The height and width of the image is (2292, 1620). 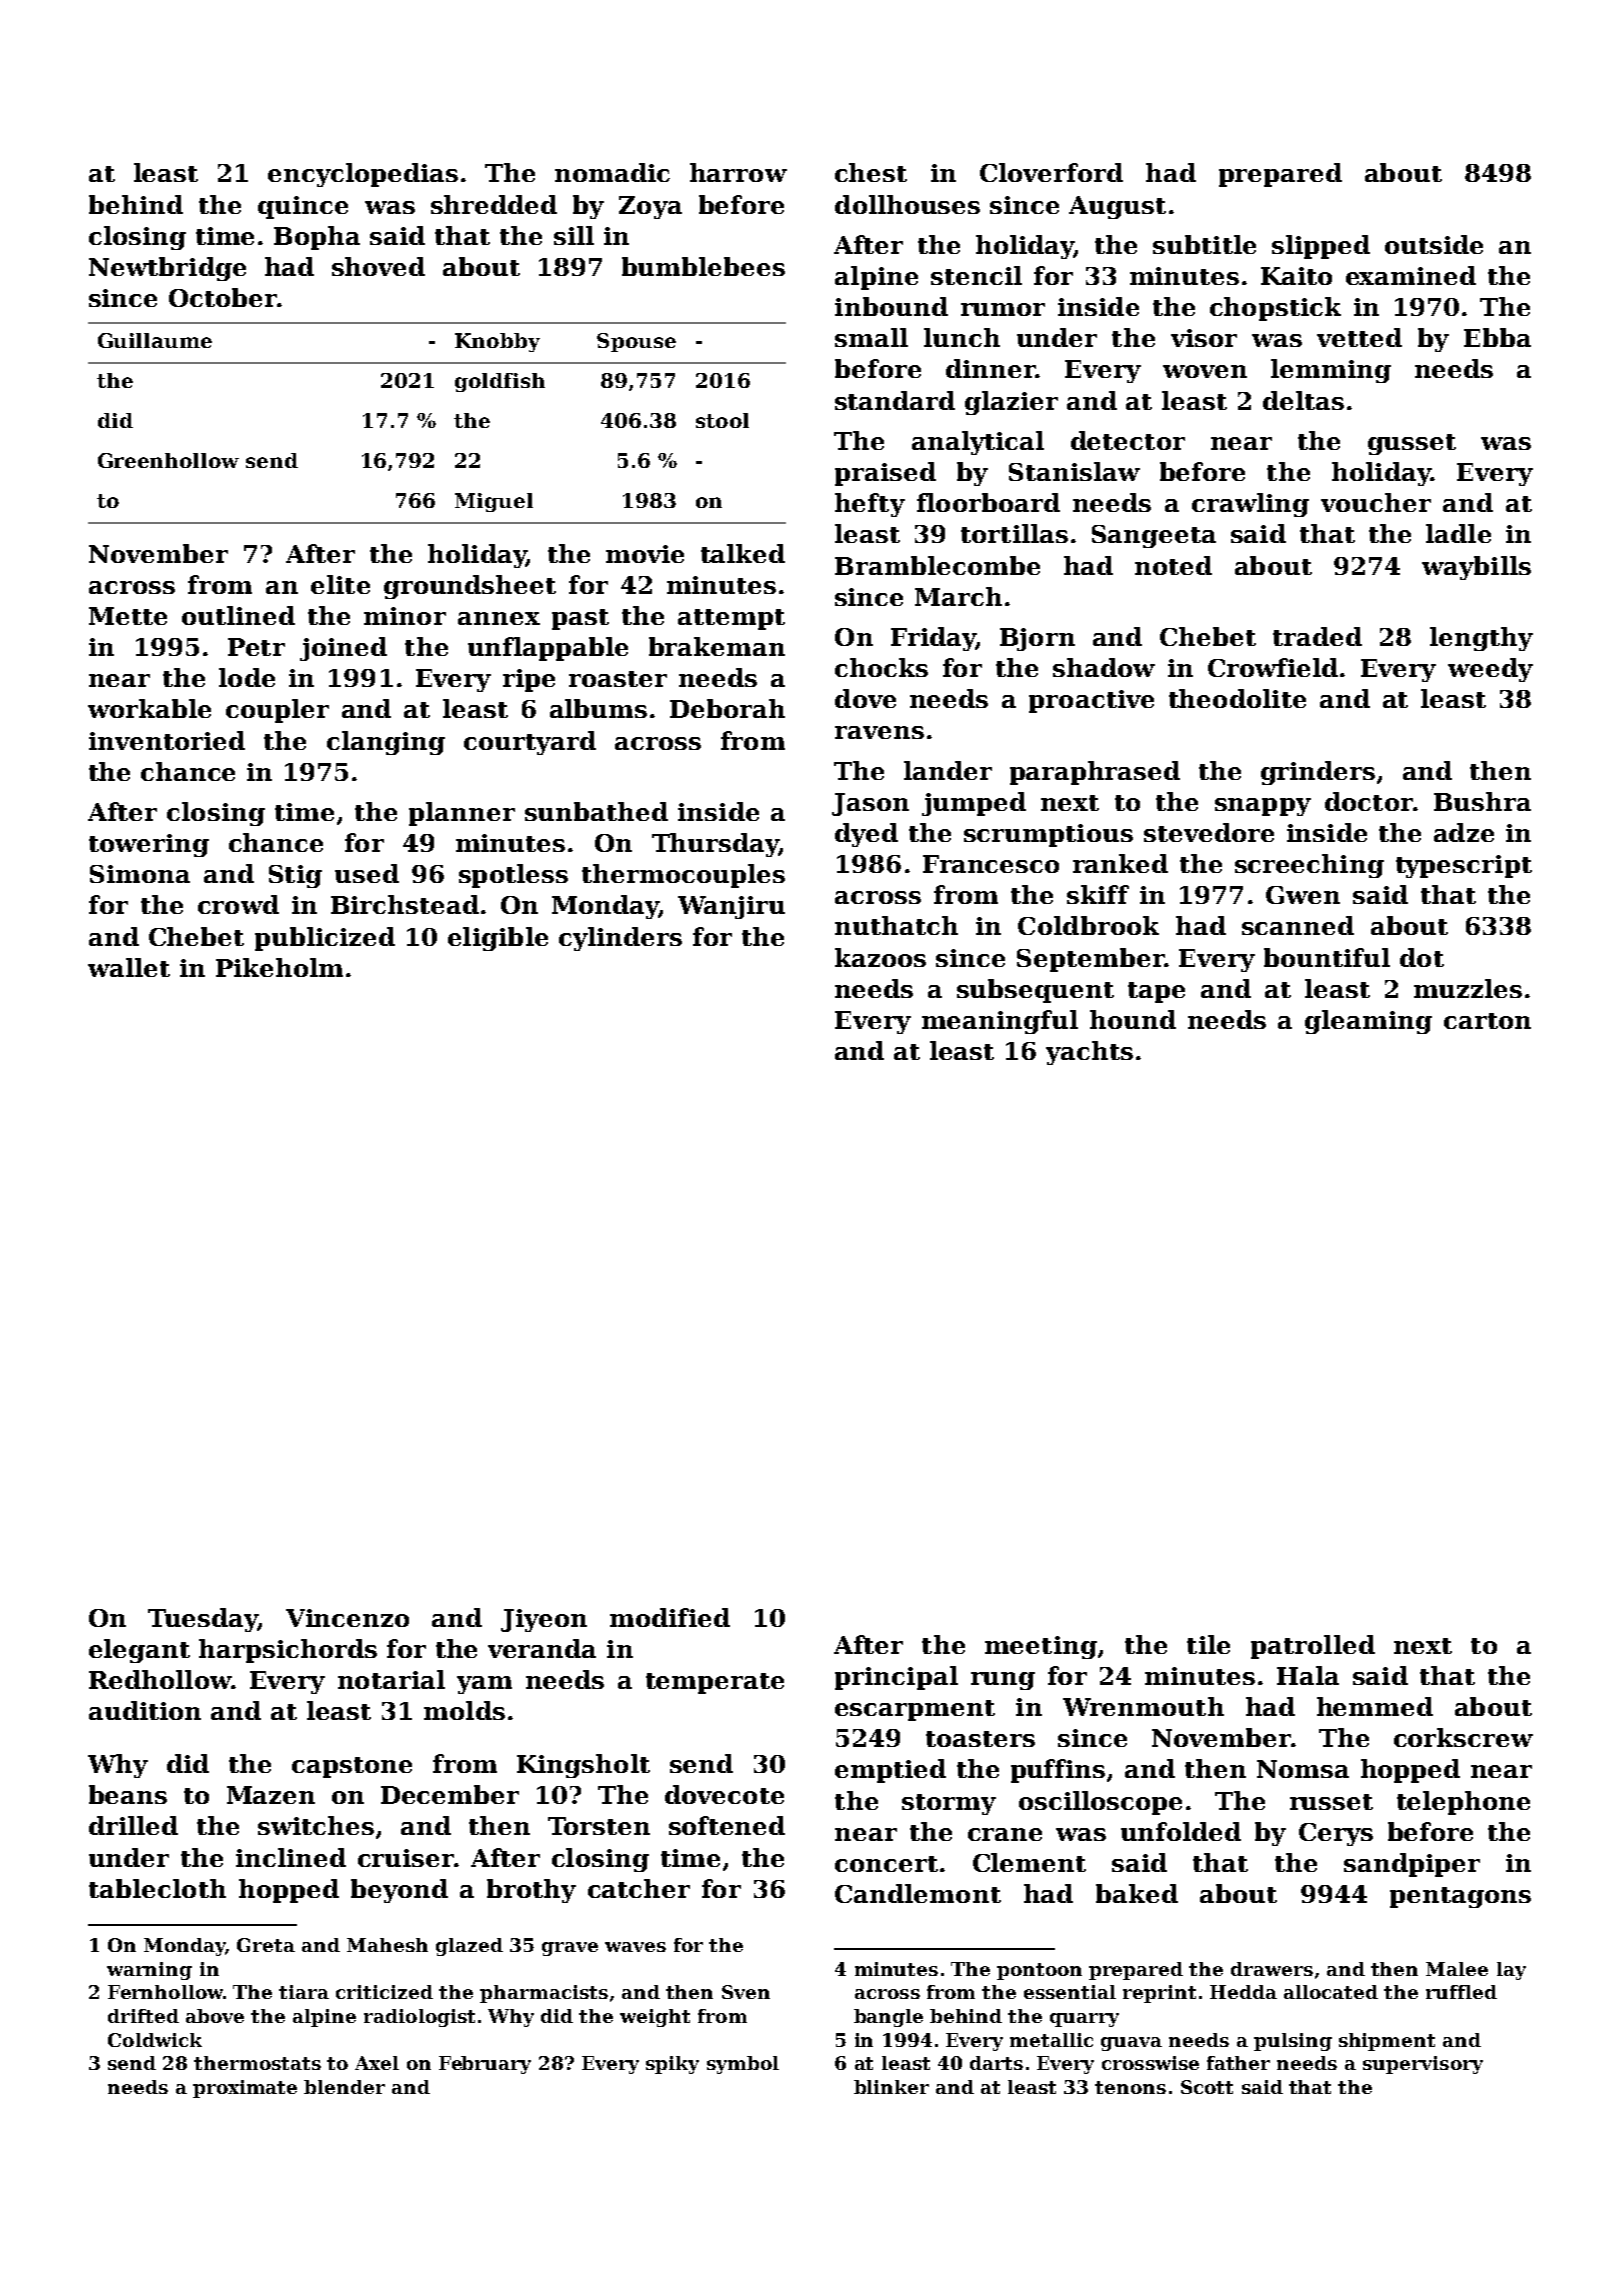 I want to click on wallet, so click(x=129, y=967).
